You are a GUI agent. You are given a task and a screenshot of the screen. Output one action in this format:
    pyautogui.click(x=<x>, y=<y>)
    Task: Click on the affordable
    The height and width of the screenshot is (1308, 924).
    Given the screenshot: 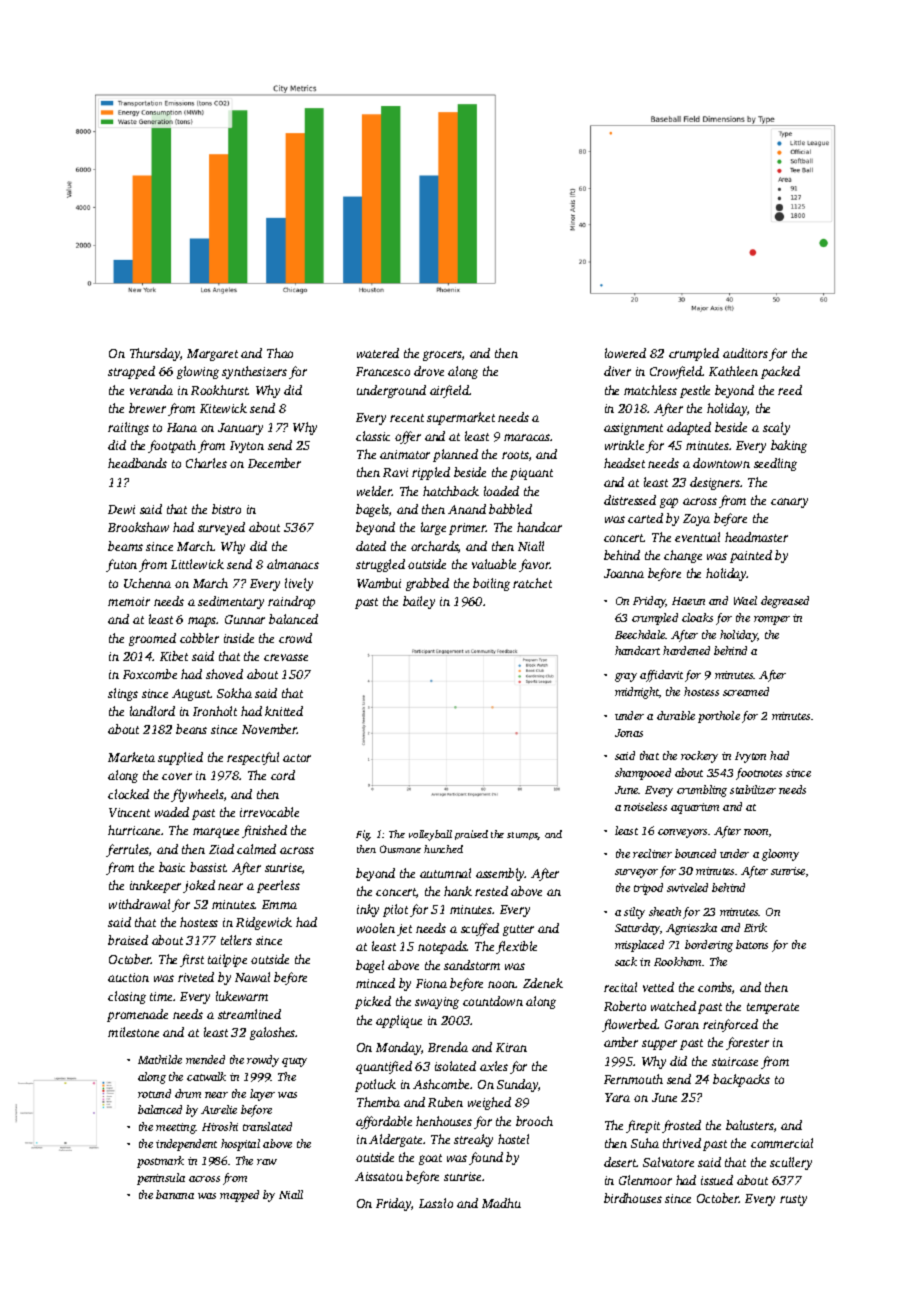 What is the action you would take?
    pyautogui.click(x=384, y=1122)
